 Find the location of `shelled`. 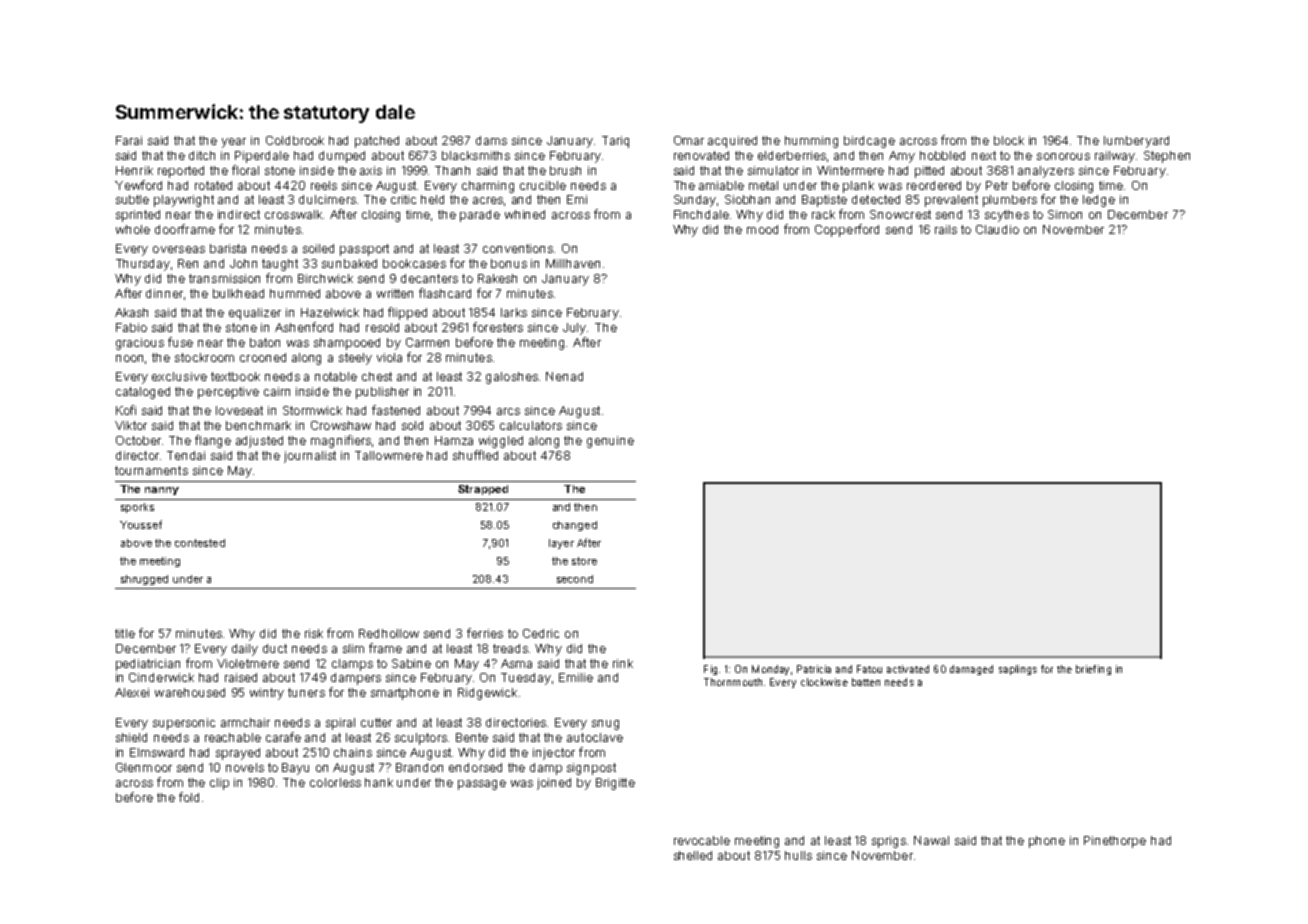

shelled is located at coordinates (693, 855).
